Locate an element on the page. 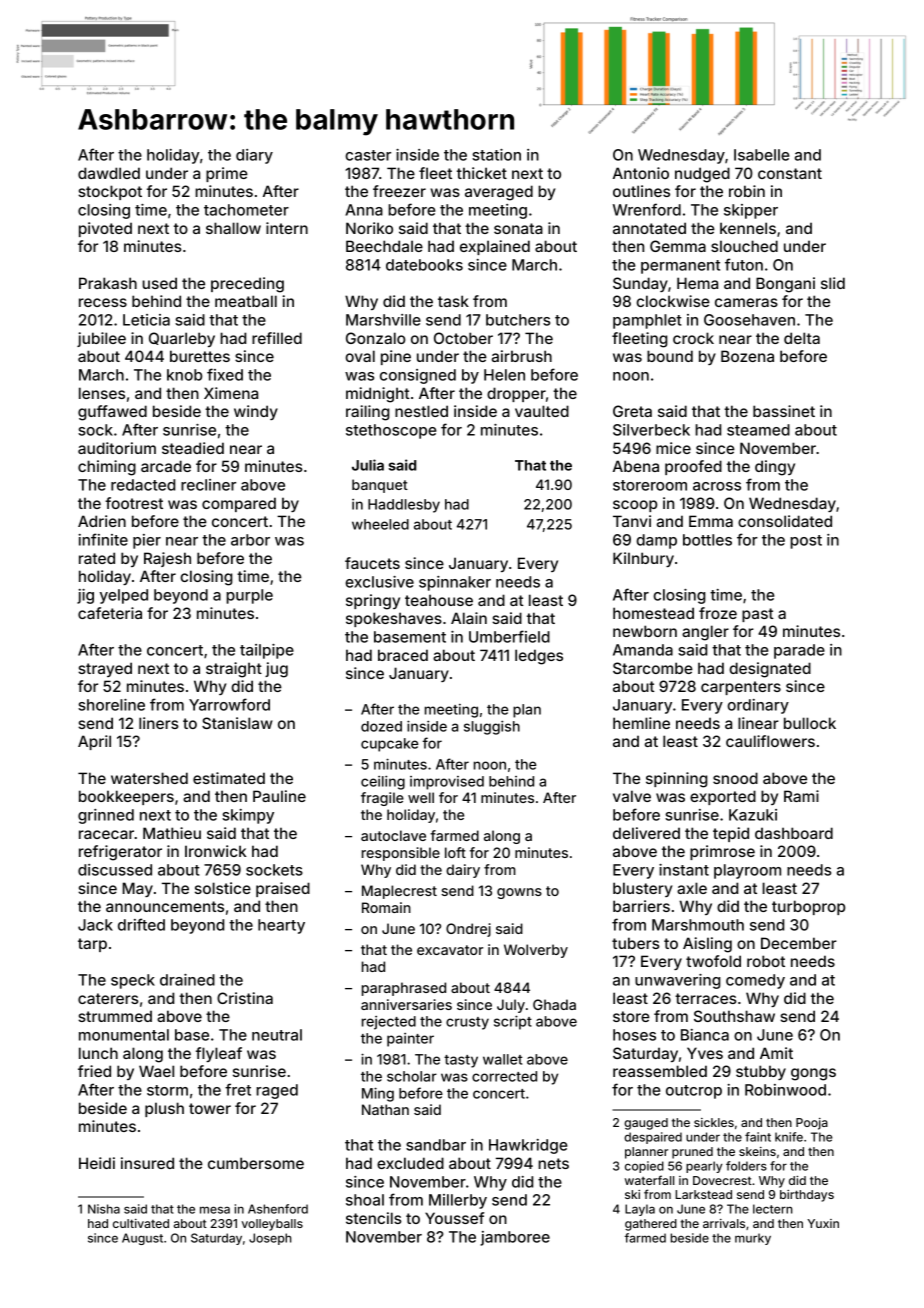  dashboard is located at coordinates (794, 833).
